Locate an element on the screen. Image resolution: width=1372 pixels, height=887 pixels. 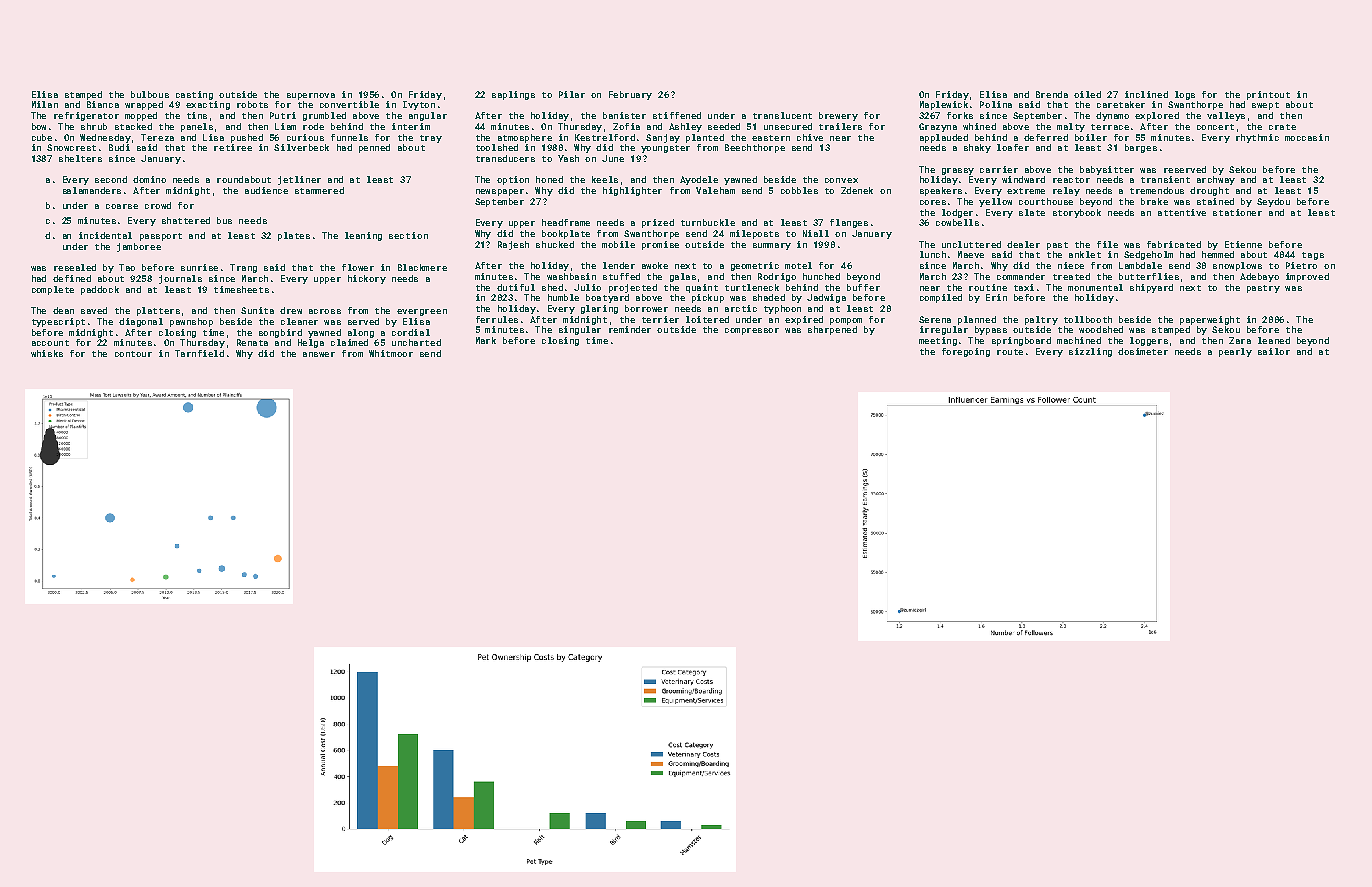
swept is located at coordinates (1265, 106).
